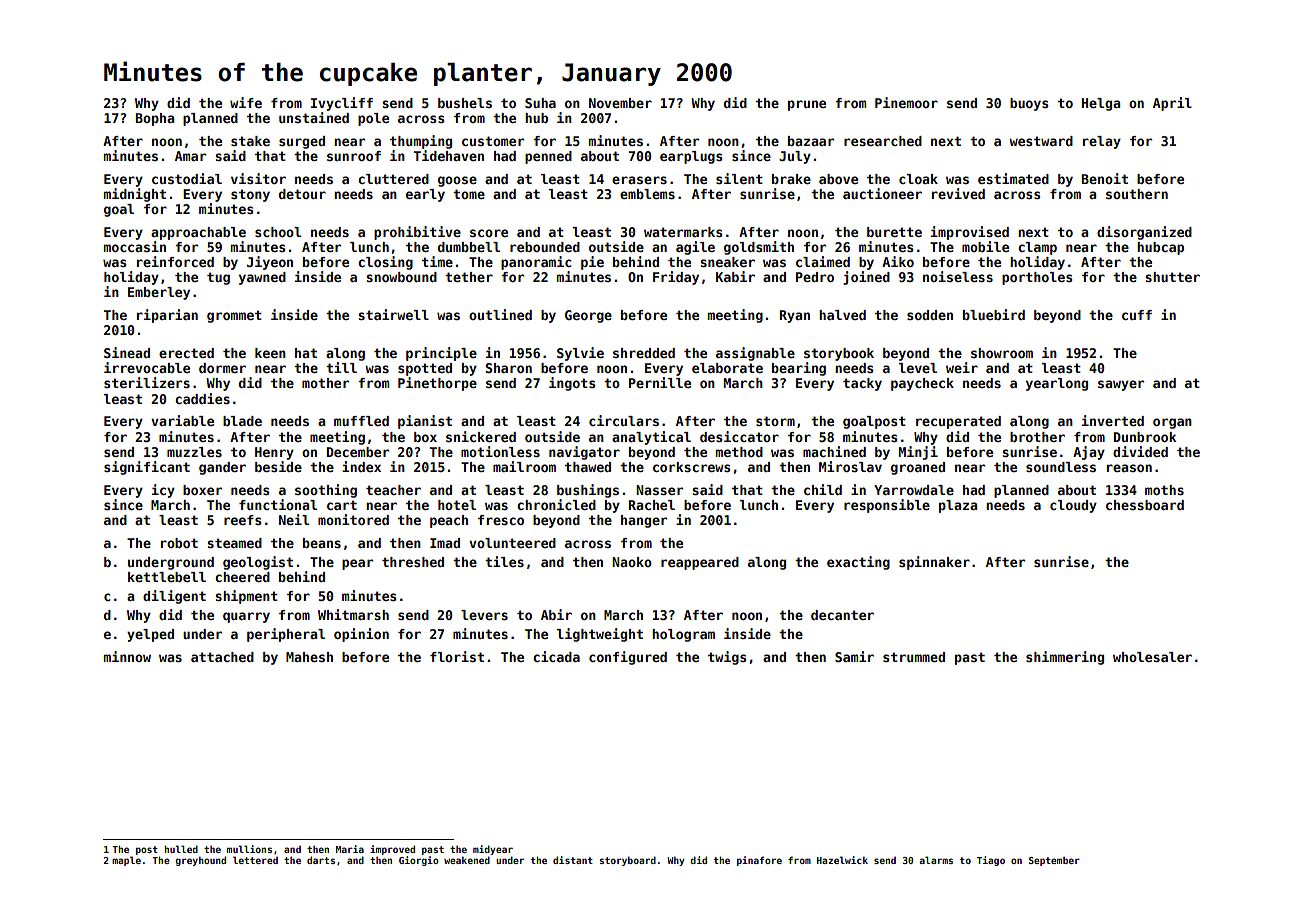 The width and height of the page is (1308, 924). What do you see at coordinates (163, 491) in the page?
I see `icy` at bounding box center [163, 491].
